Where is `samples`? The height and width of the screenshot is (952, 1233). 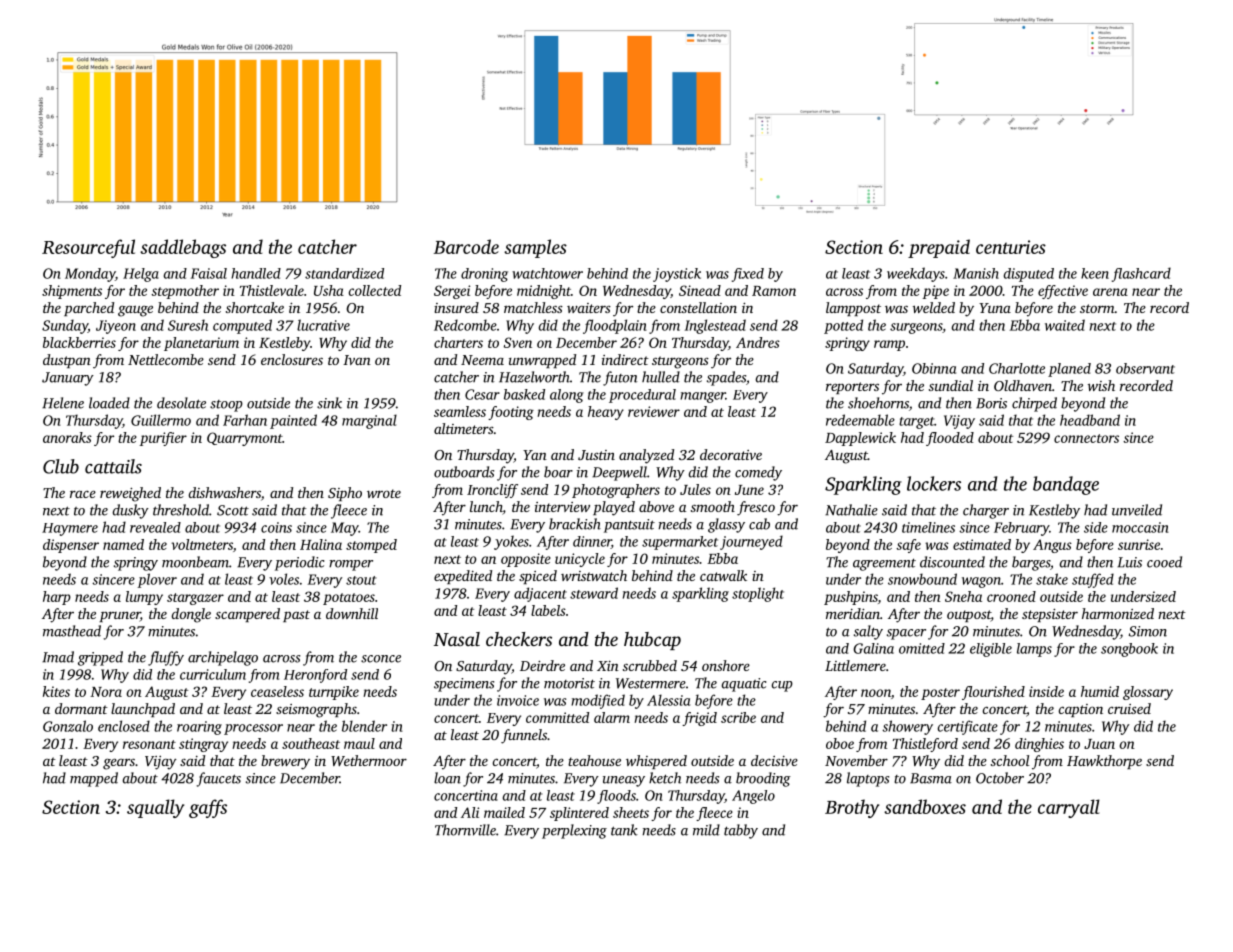
samples is located at coordinates (535, 248).
